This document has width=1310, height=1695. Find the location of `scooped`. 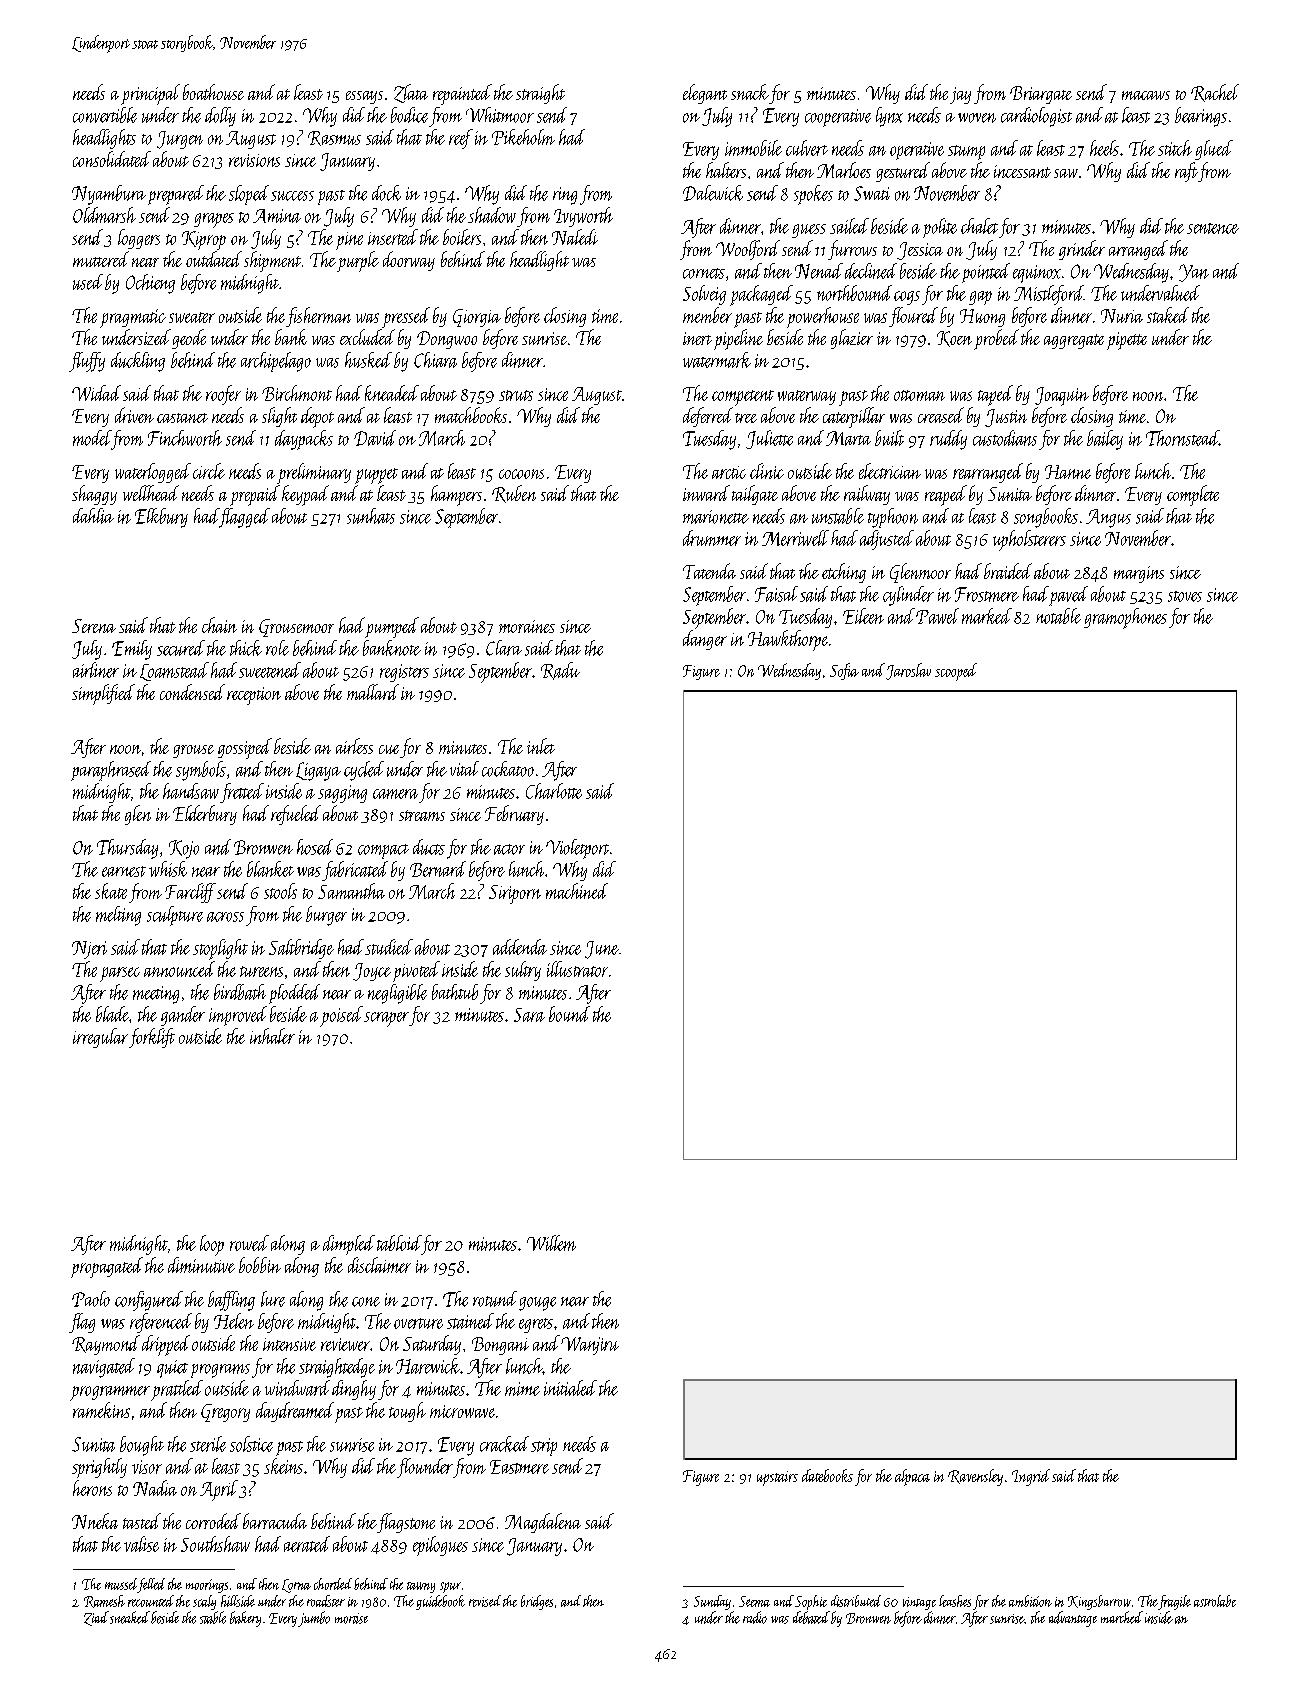

scooped is located at coordinates (956, 672).
